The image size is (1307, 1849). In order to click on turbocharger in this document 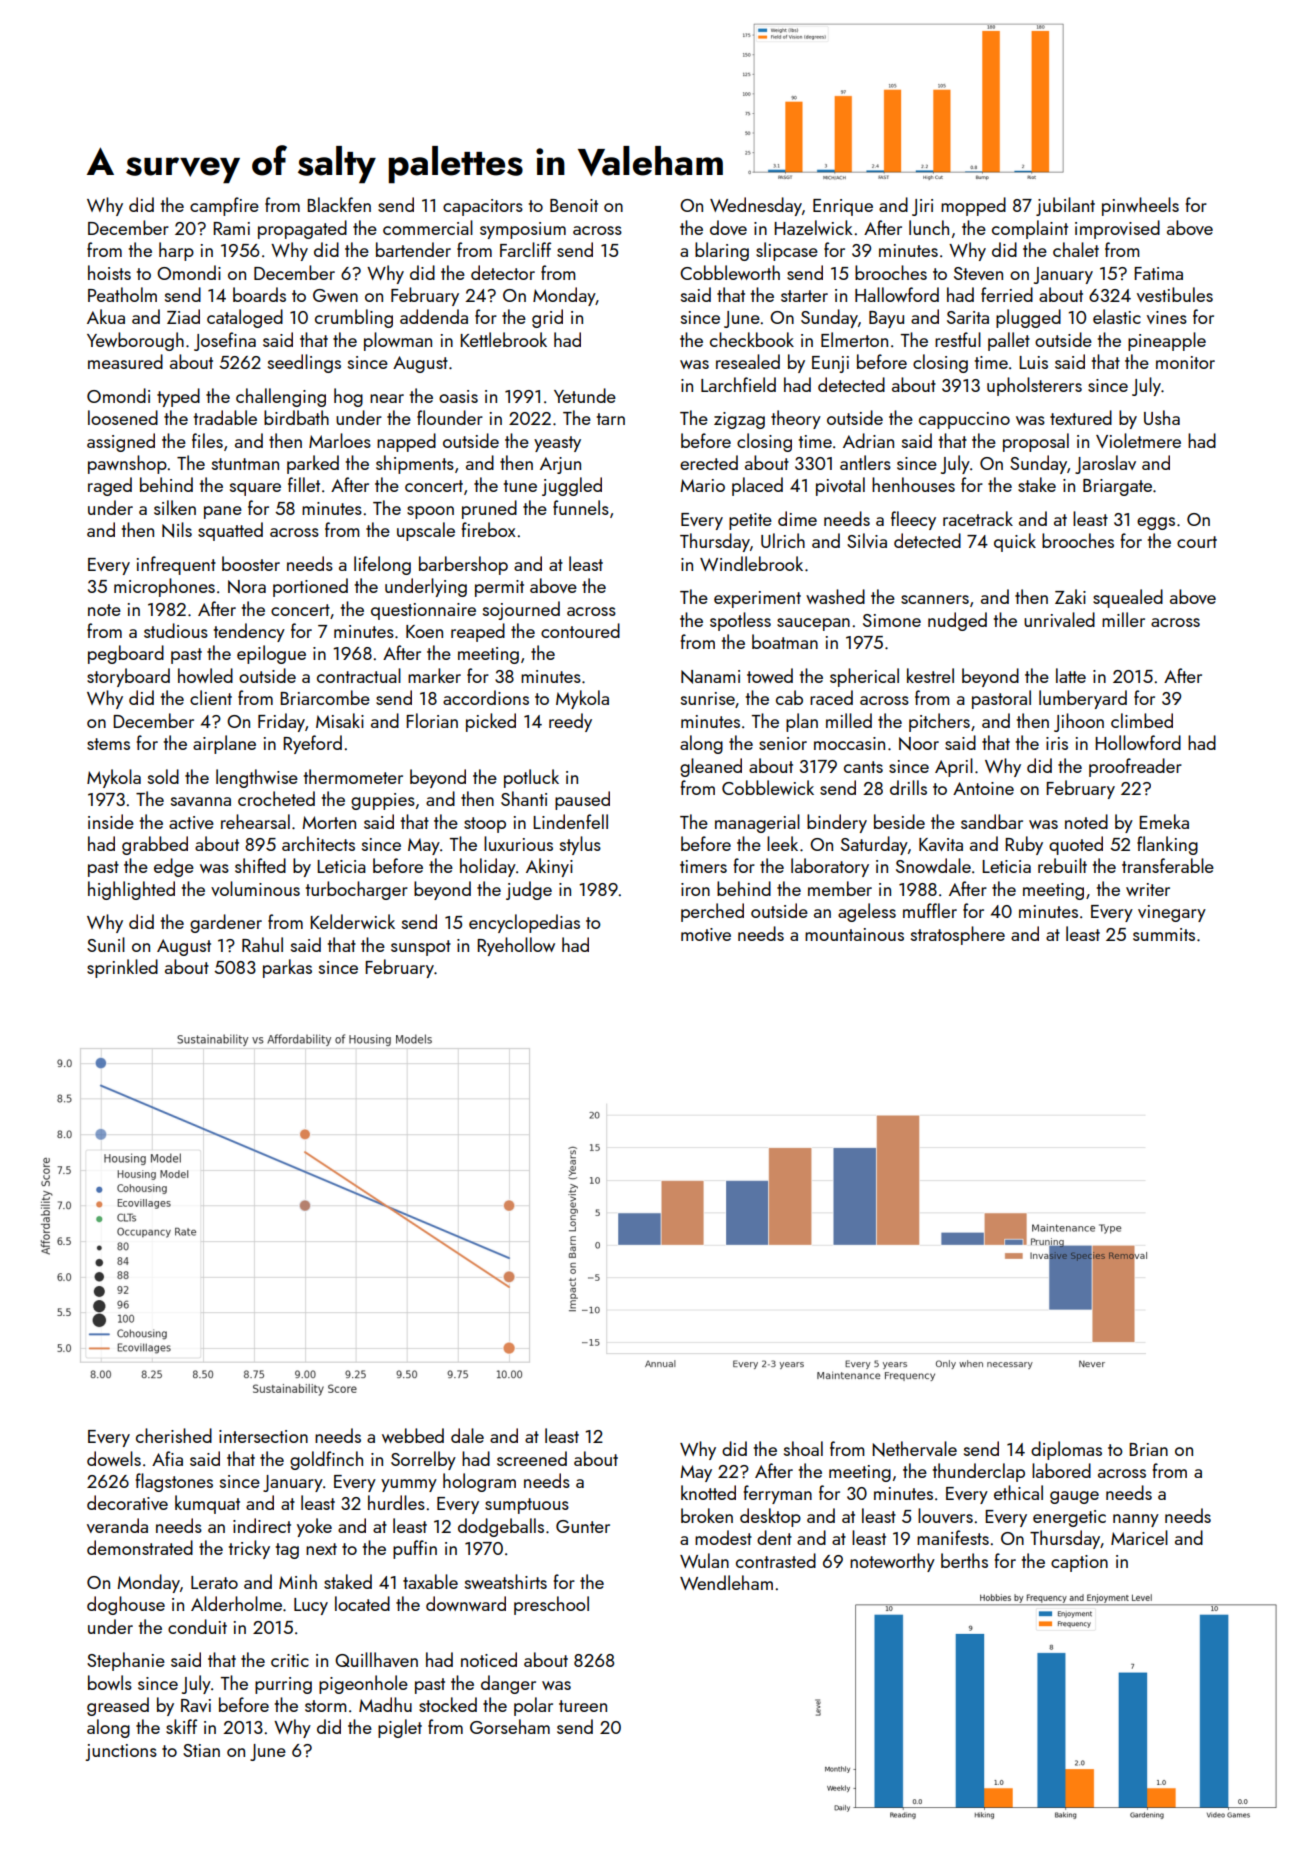, I will do `click(357, 890)`.
